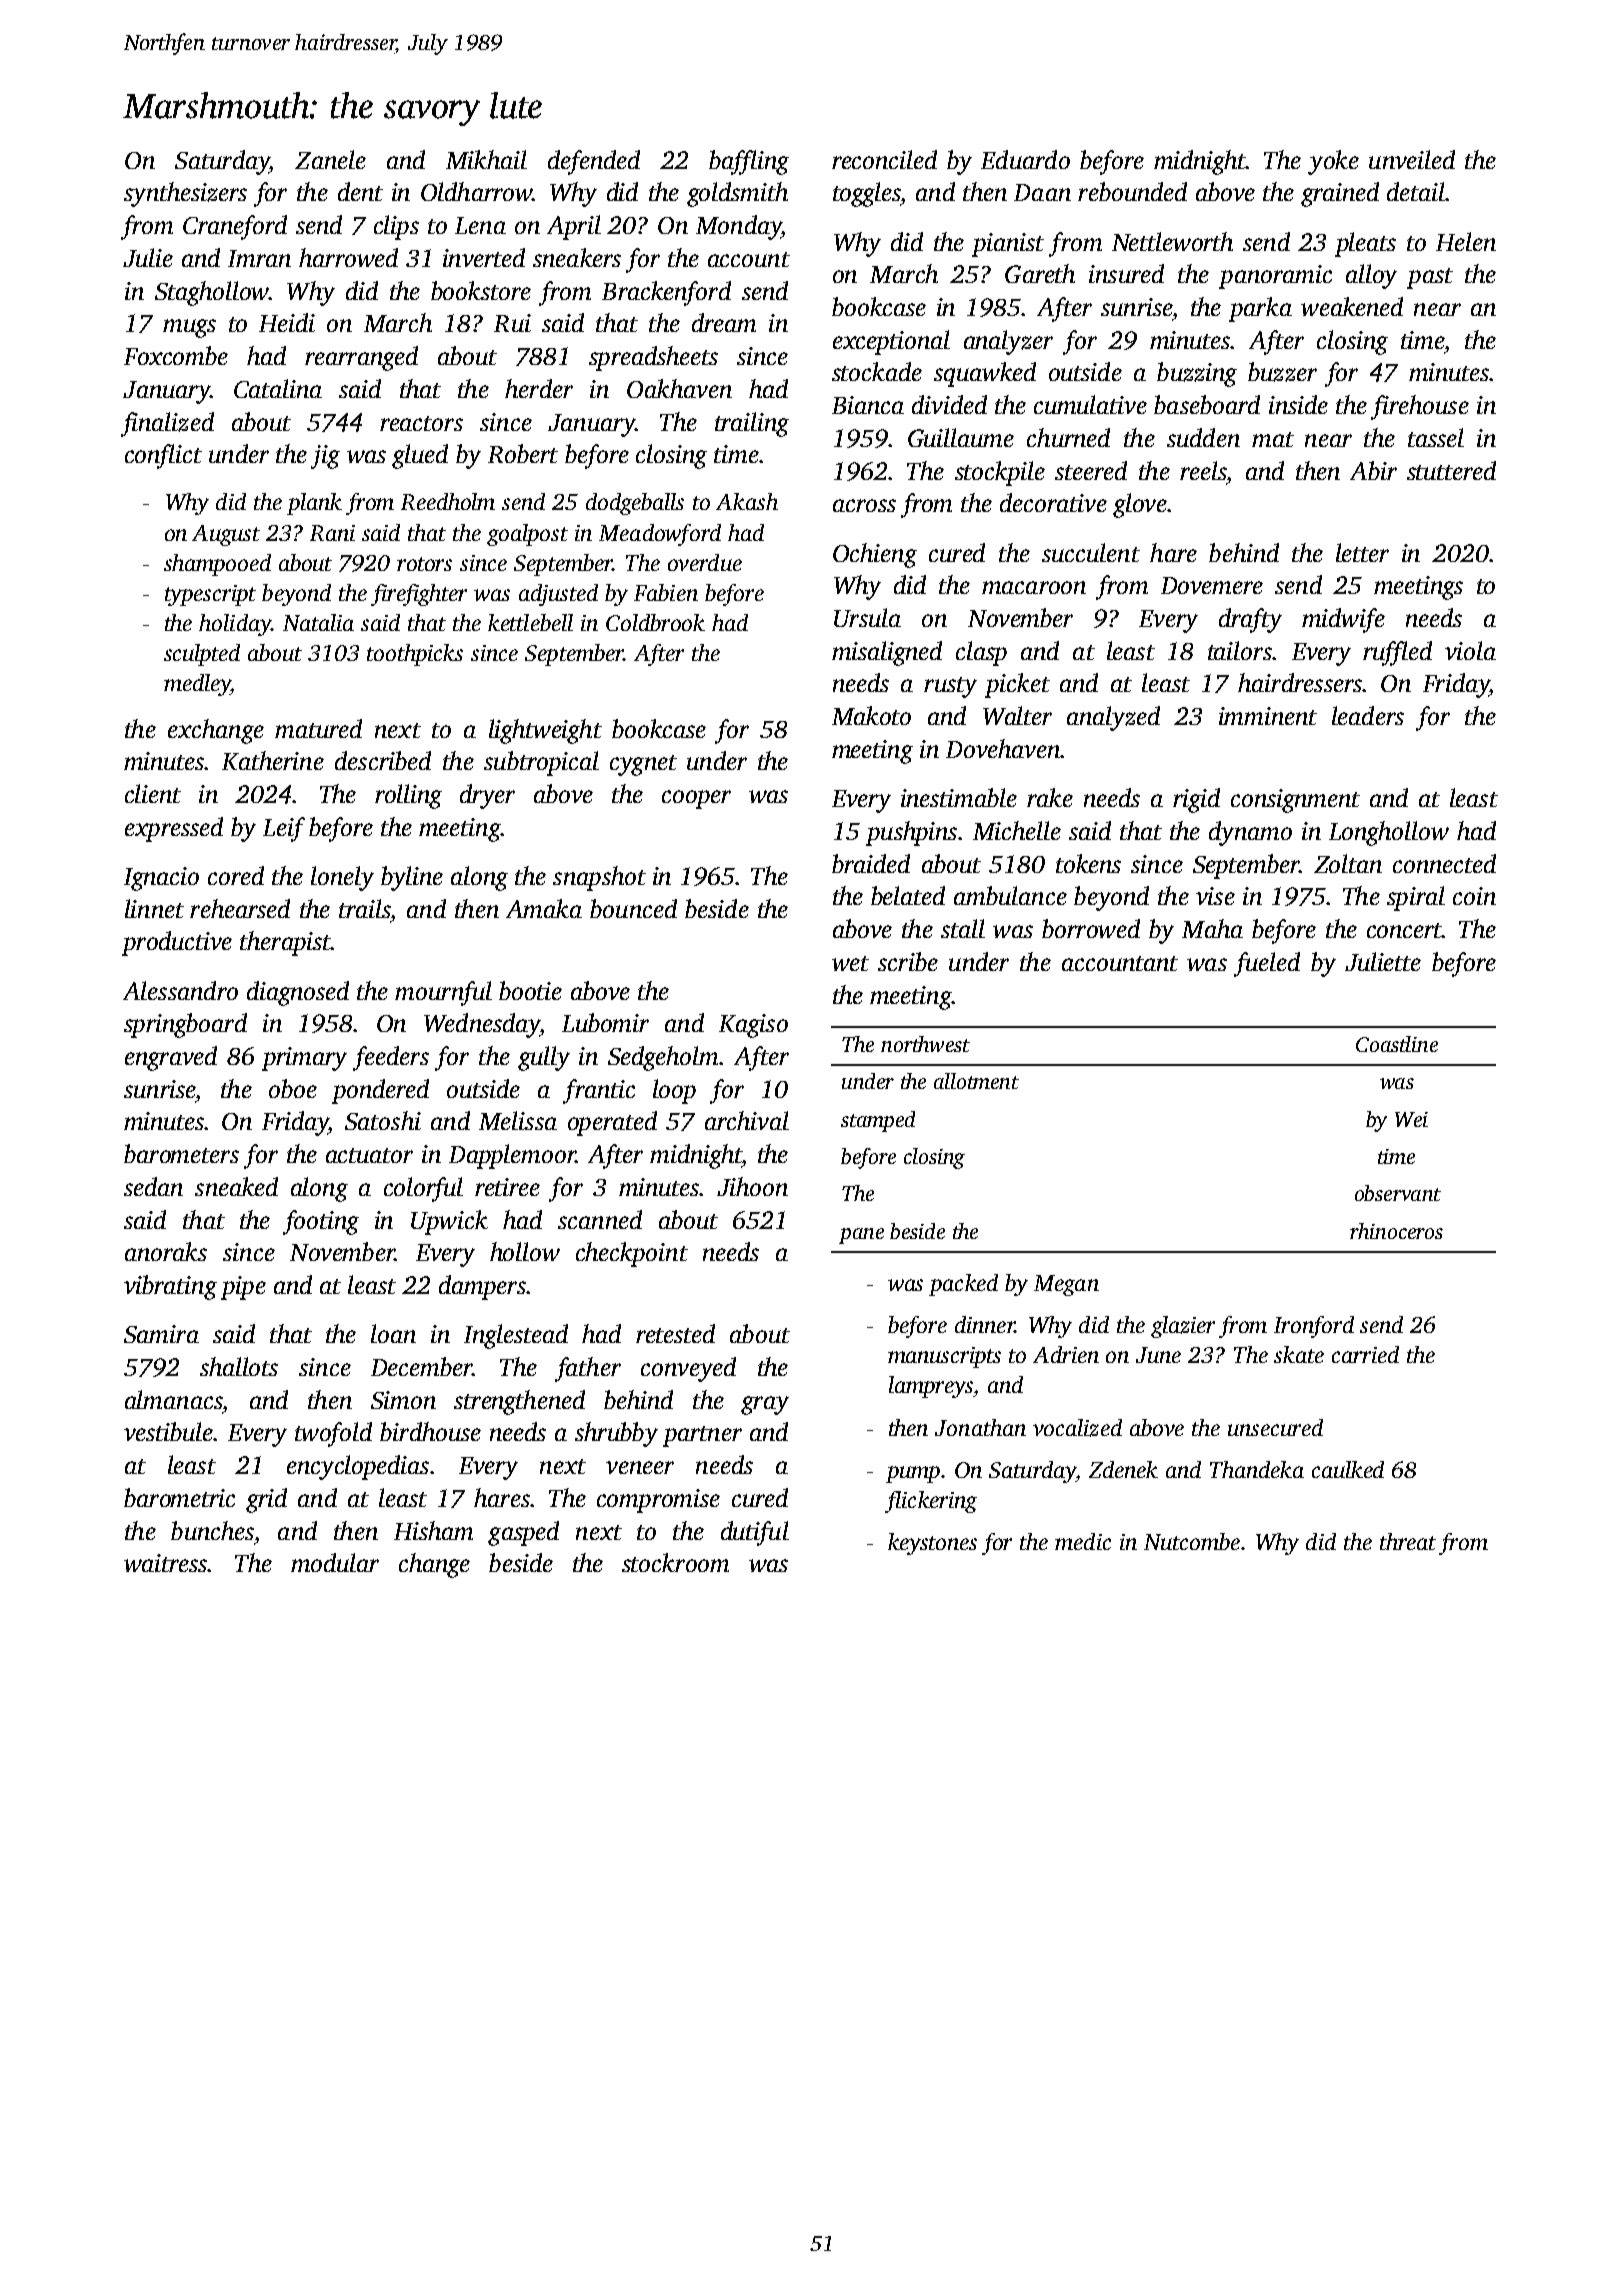 Image resolution: width=1620 pixels, height=2292 pixels. What do you see at coordinates (1408, 1541) in the image?
I see `threat` at bounding box center [1408, 1541].
